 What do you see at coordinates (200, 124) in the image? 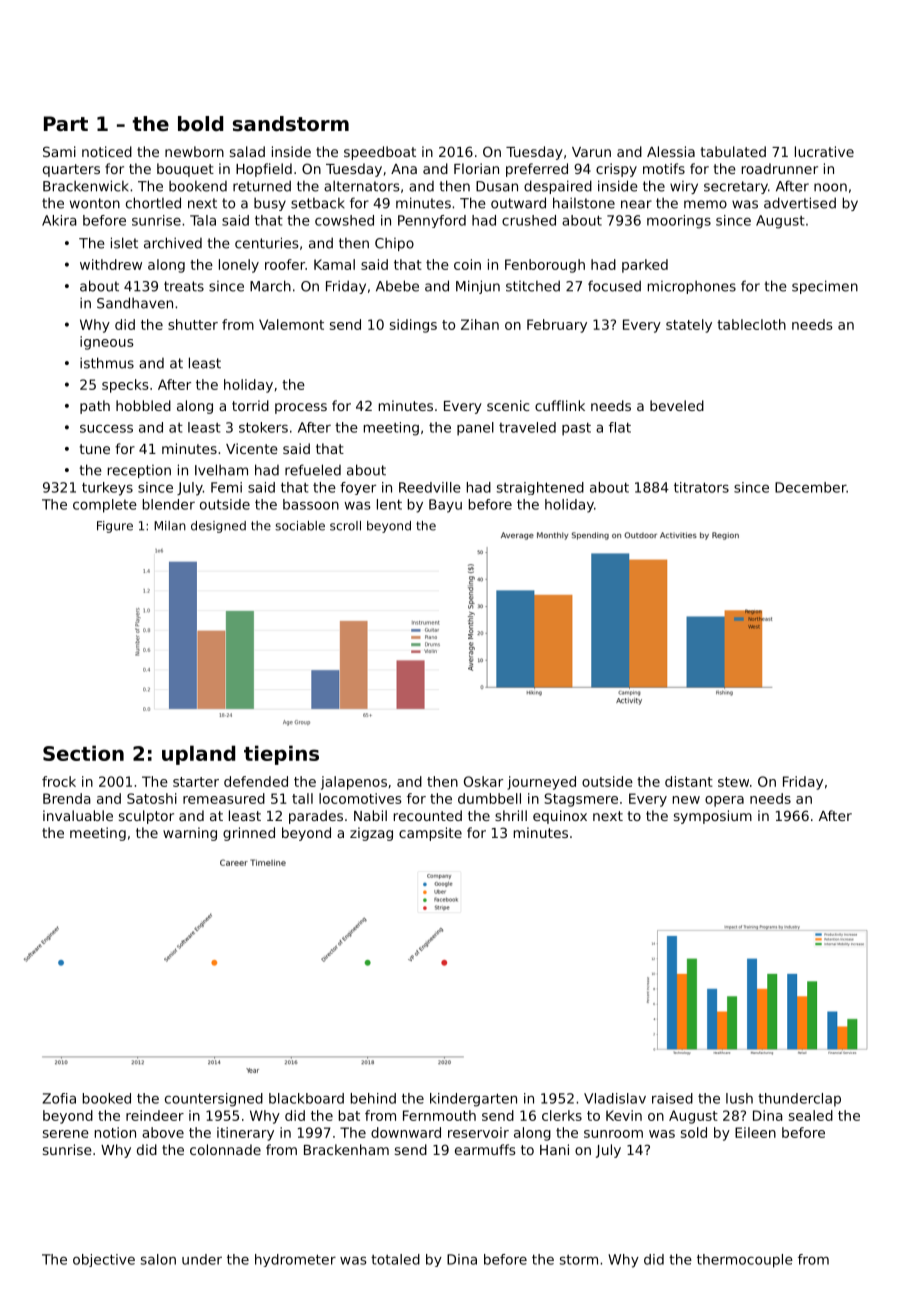
I see `bold` at bounding box center [200, 124].
